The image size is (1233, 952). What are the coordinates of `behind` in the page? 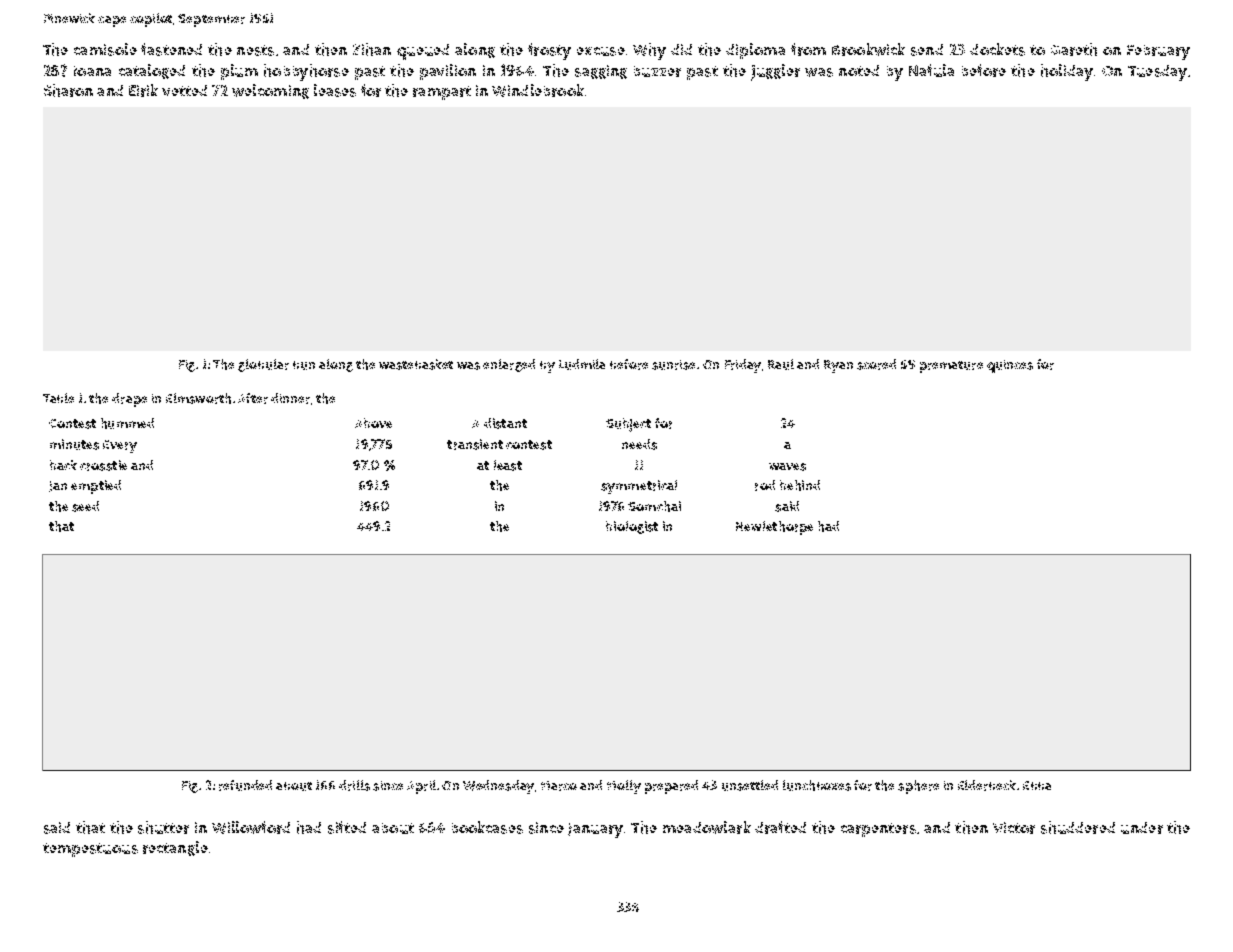 It's located at (800, 485).
